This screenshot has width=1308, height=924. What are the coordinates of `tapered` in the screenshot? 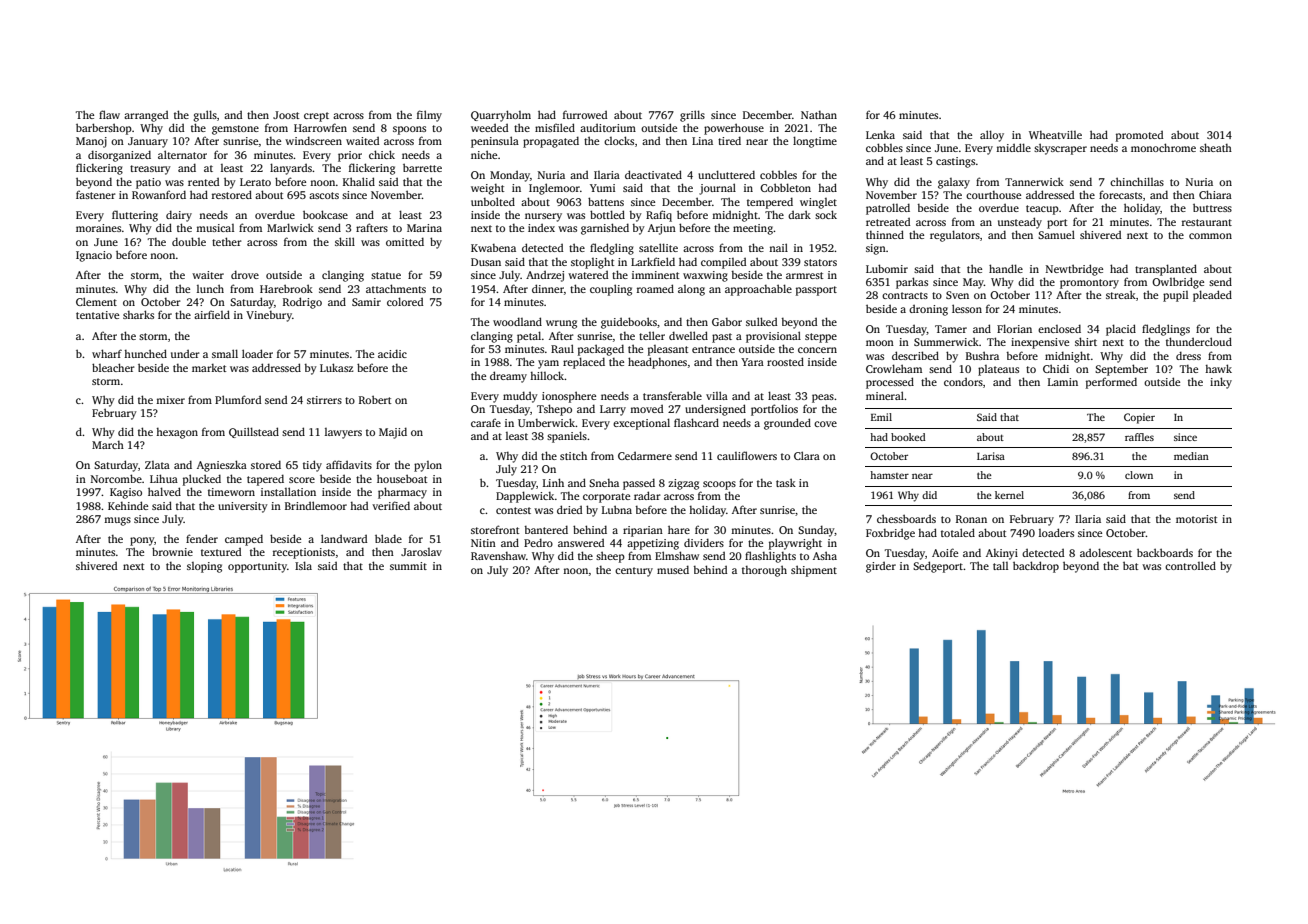 It's located at (265, 480).
